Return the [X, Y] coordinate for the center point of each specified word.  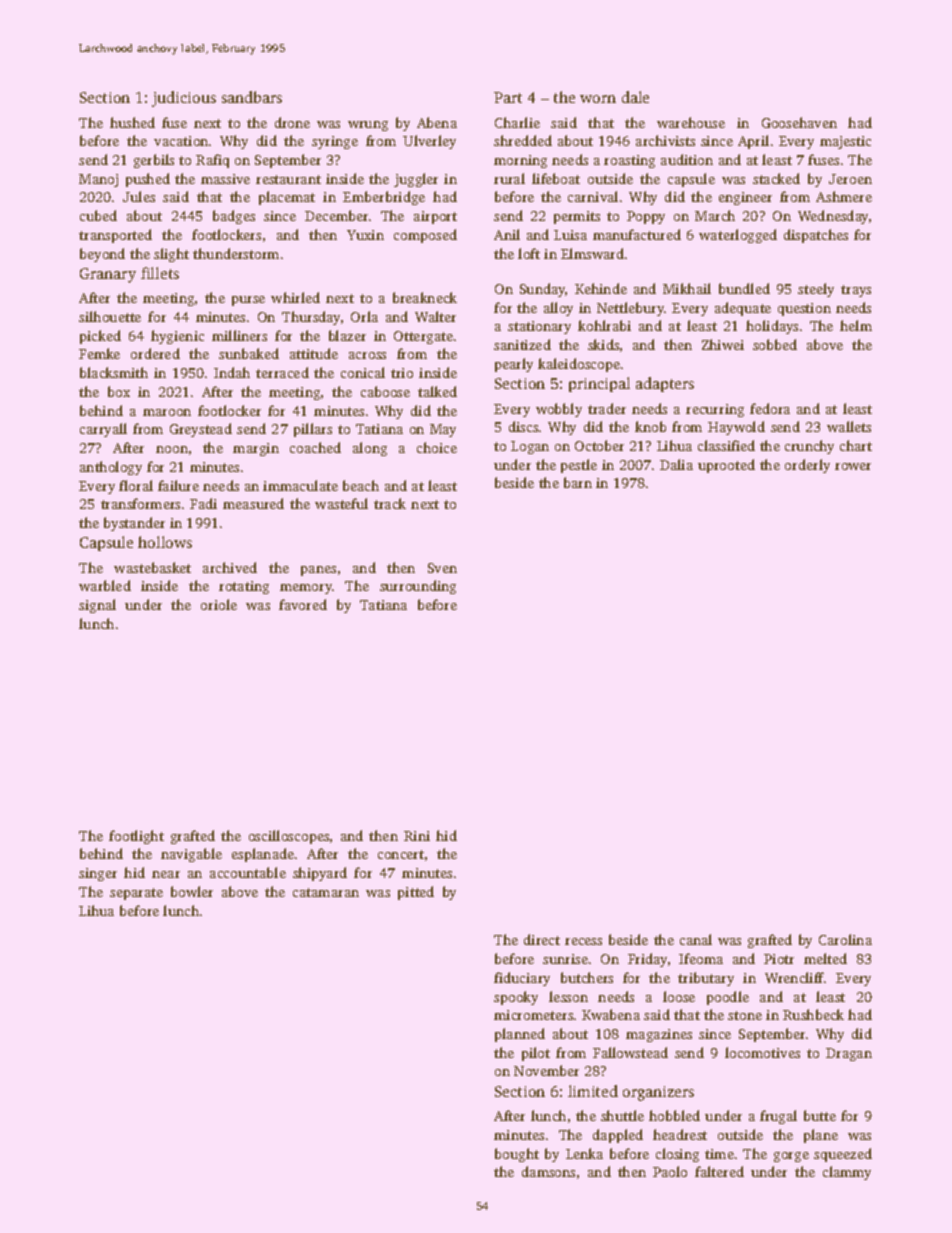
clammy [847, 1173]
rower [853, 466]
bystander [134, 524]
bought [517, 1155]
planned [520, 1035]
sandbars [252, 97]
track [390, 503]
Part [508, 97]
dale [635, 97]
